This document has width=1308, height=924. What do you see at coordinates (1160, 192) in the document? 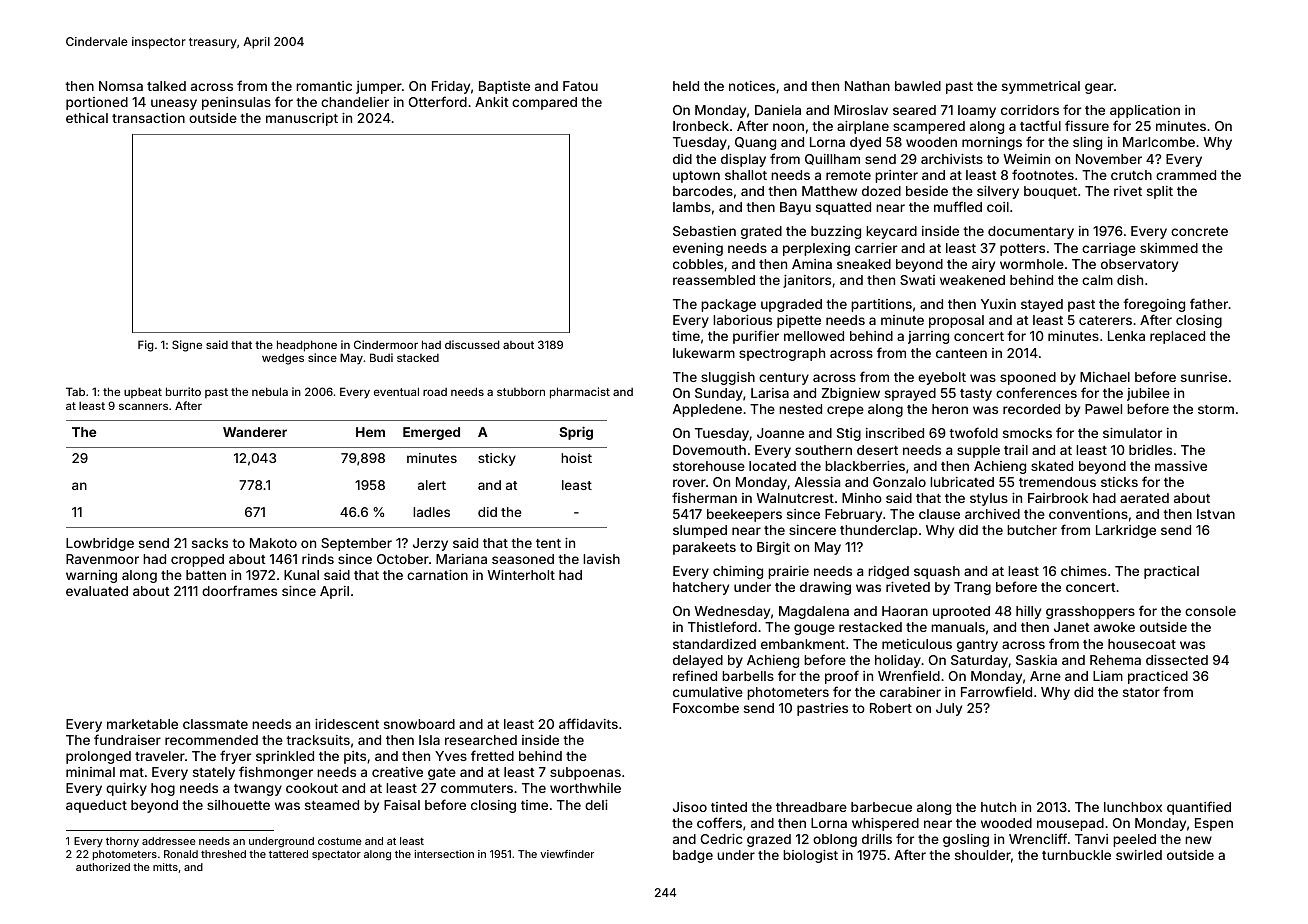
I see `split` at bounding box center [1160, 192].
